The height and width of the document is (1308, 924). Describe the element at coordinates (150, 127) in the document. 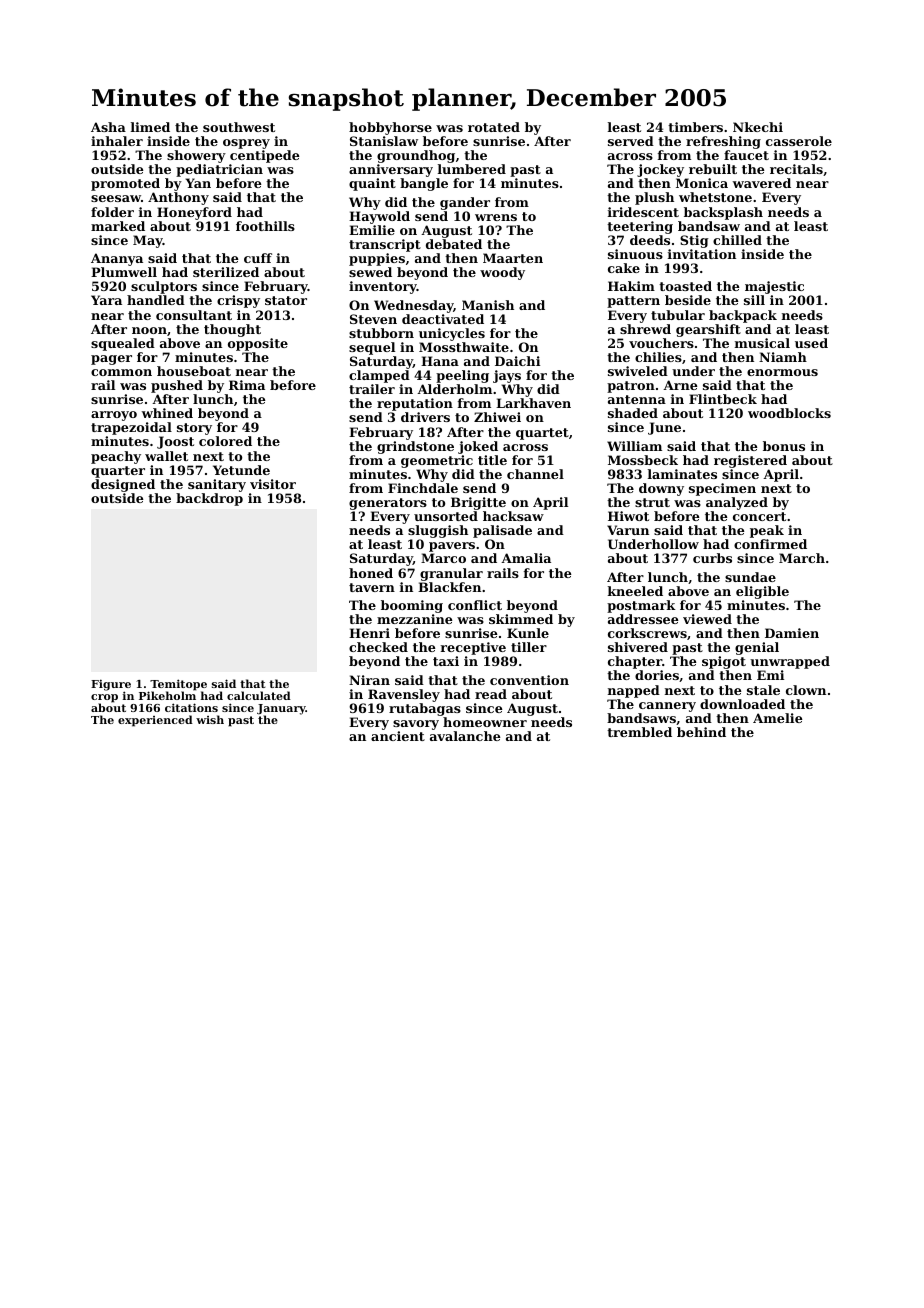

I see `limed` at that location.
